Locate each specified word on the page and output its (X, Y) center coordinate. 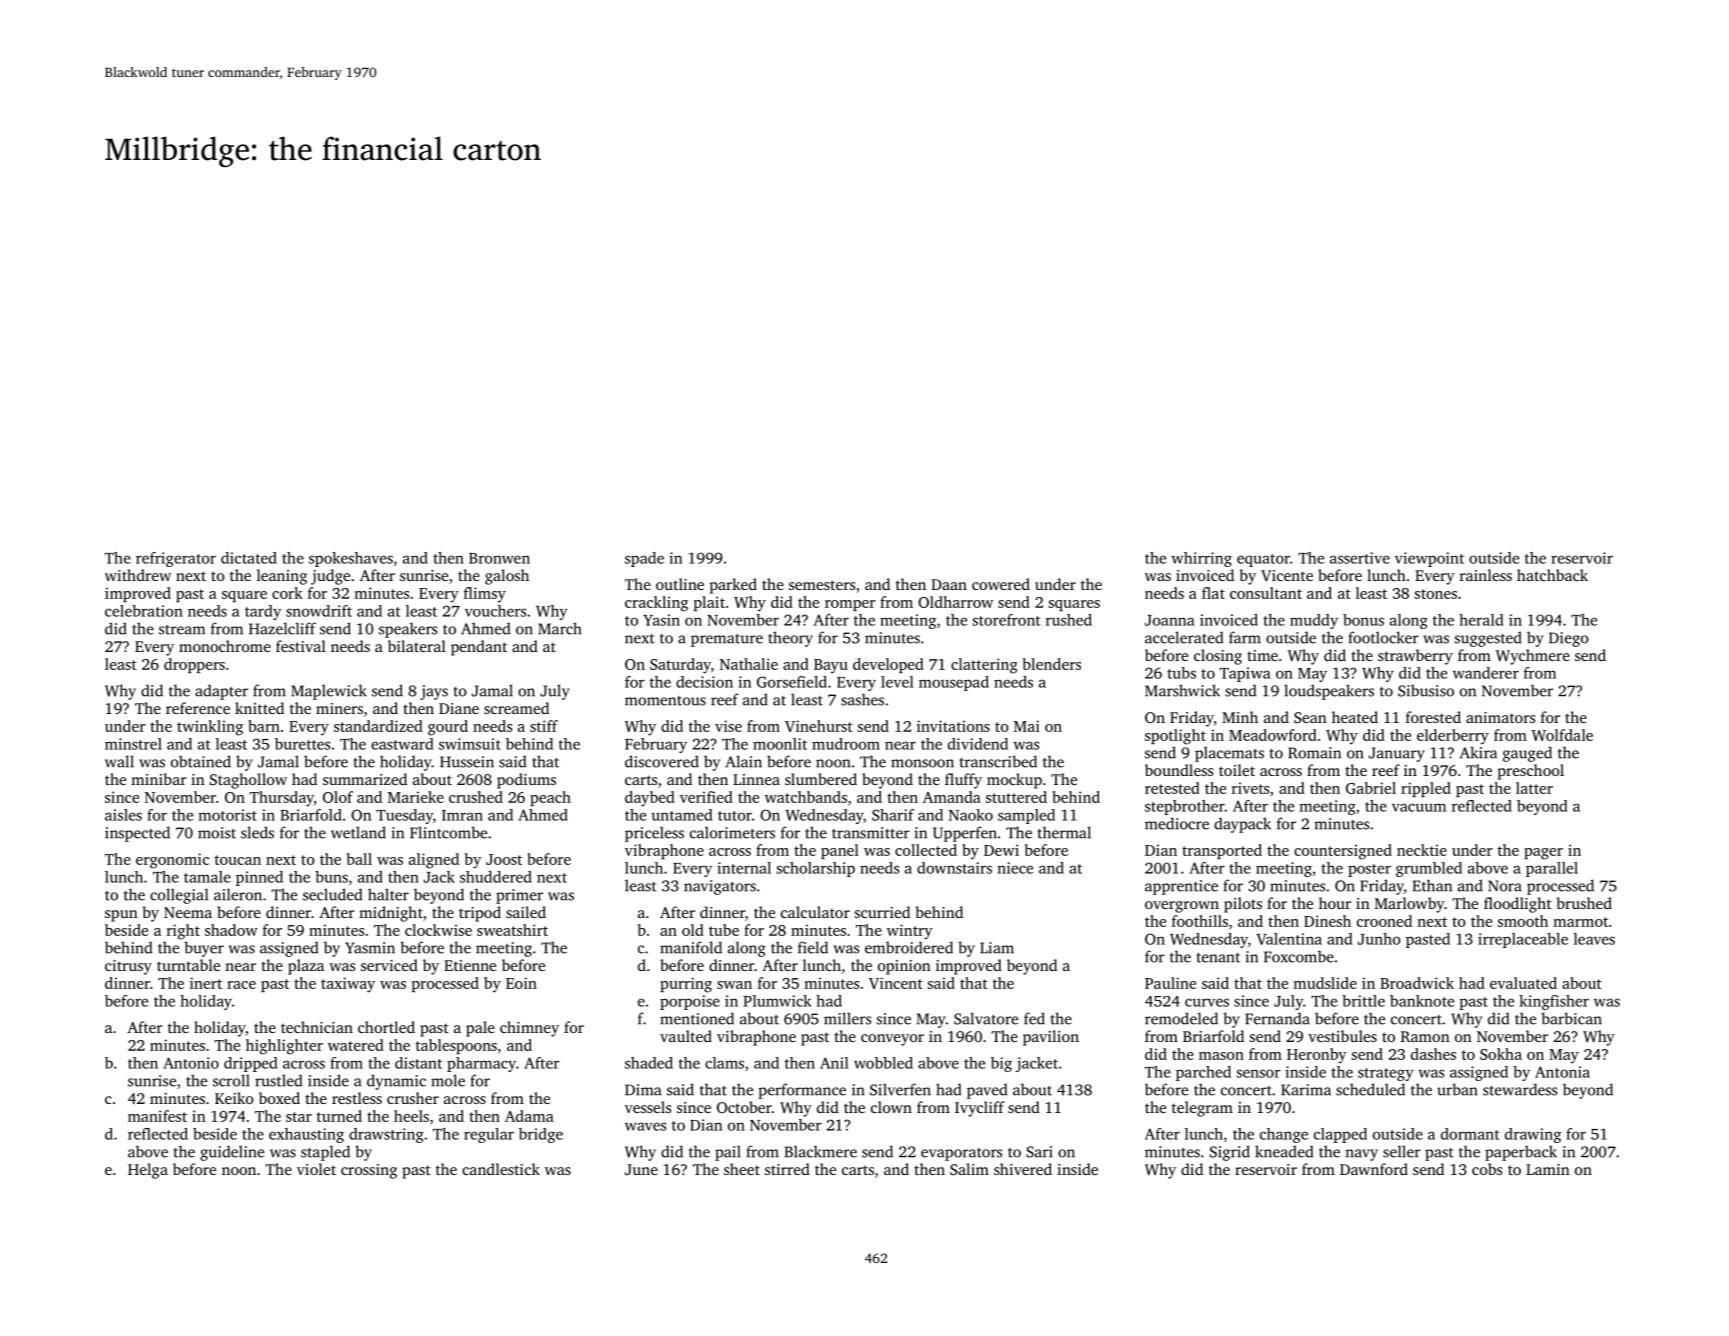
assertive (1360, 558)
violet (316, 1169)
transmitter (871, 833)
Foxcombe (1299, 956)
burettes (302, 744)
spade (644, 559)
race (241, 985)
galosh (507, 577)
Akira (1478, 752)
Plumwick (777, 1001)
